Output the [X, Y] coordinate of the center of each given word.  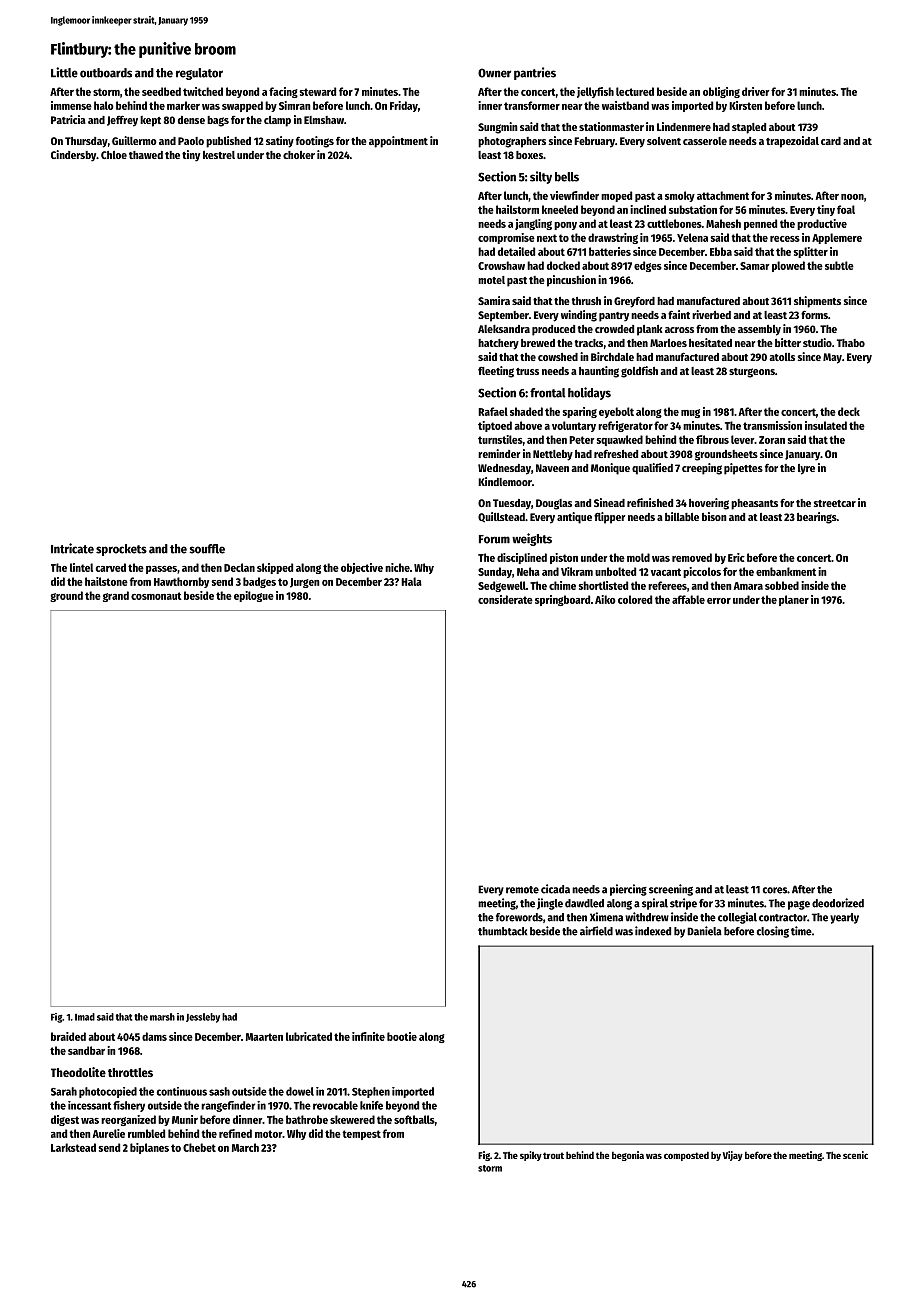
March [245, 1147]
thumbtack [502, 931]
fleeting [496, 372]
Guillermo [134, 140]
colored [635, 599]
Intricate [72, 548]
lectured [635, 91]
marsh [162, 1017]
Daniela [704, 931]
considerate [505, 599]
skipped [275, 568]
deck [849, 411]
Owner [494, 73]
